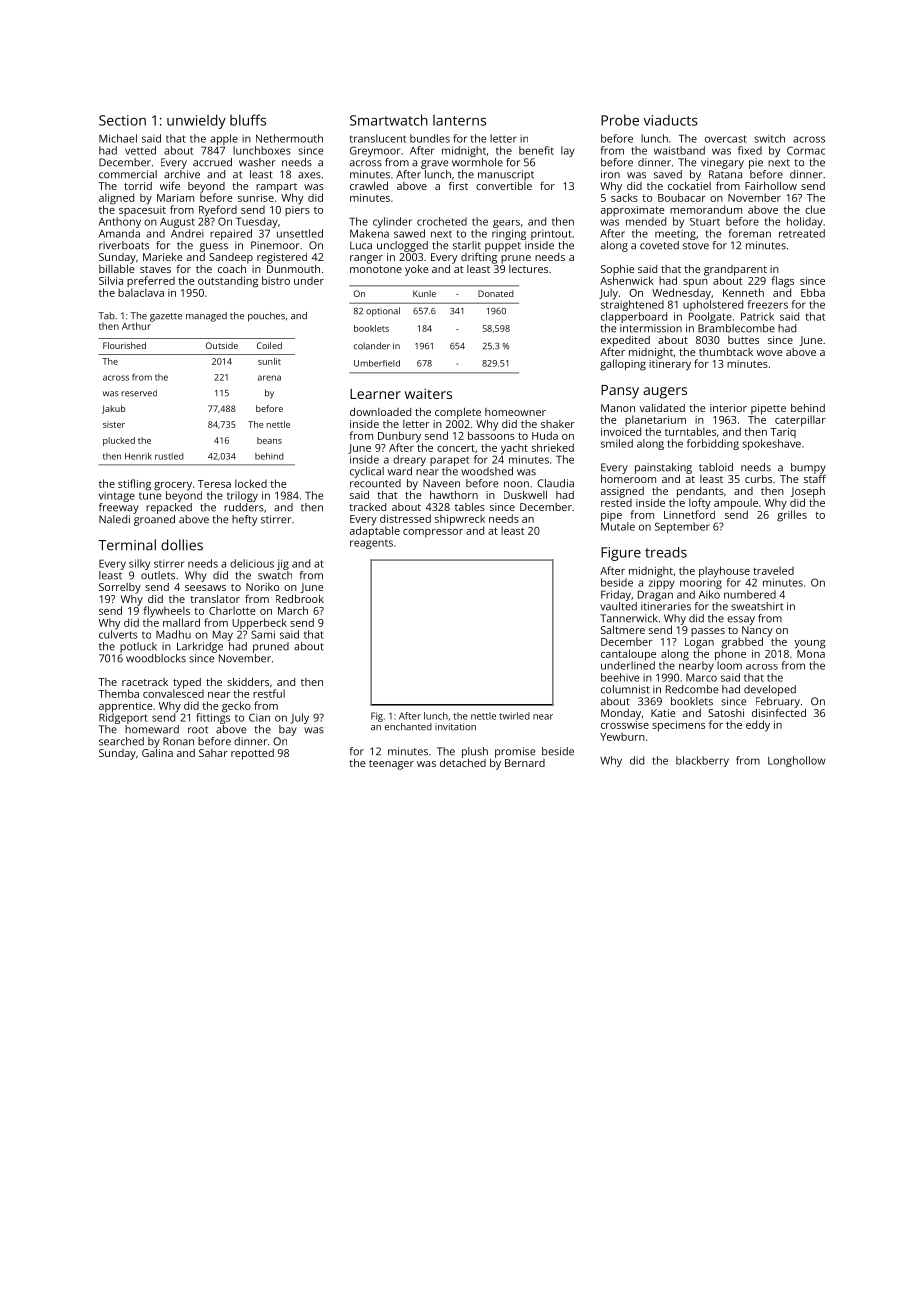  I want to click on benefit, so click(536, 150).
